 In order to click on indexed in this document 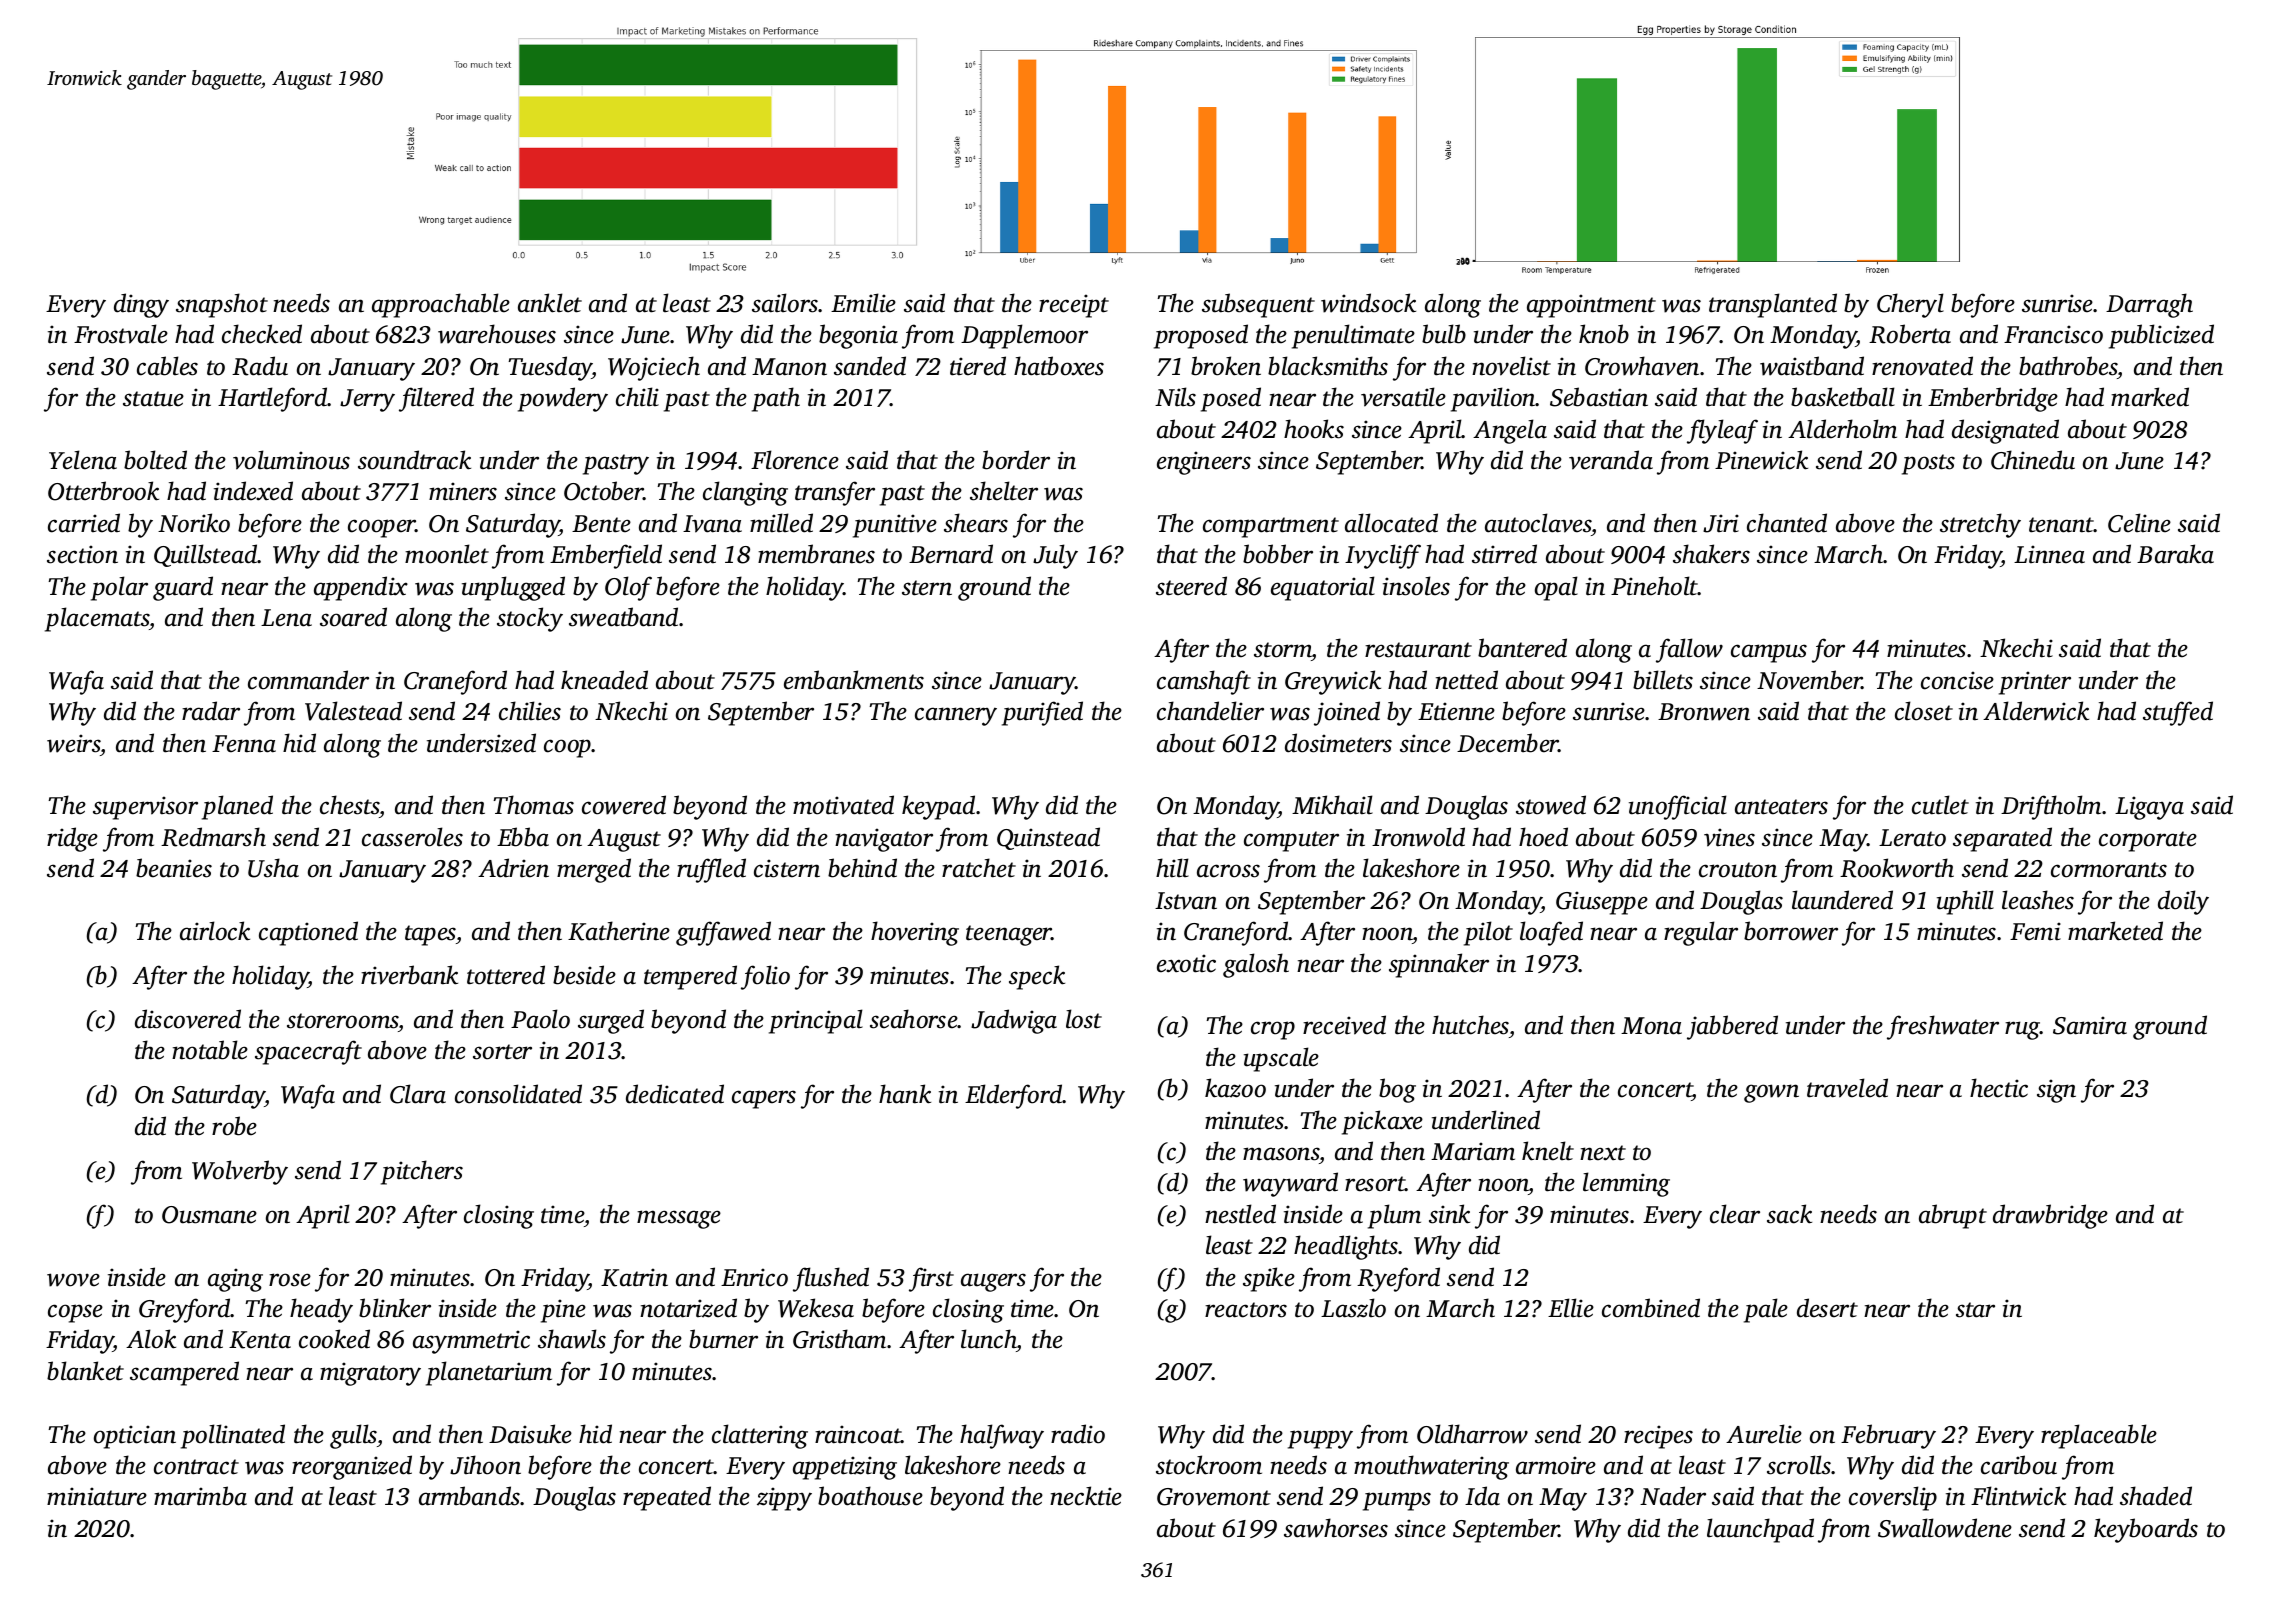, I will do `click(253, 491)`.
